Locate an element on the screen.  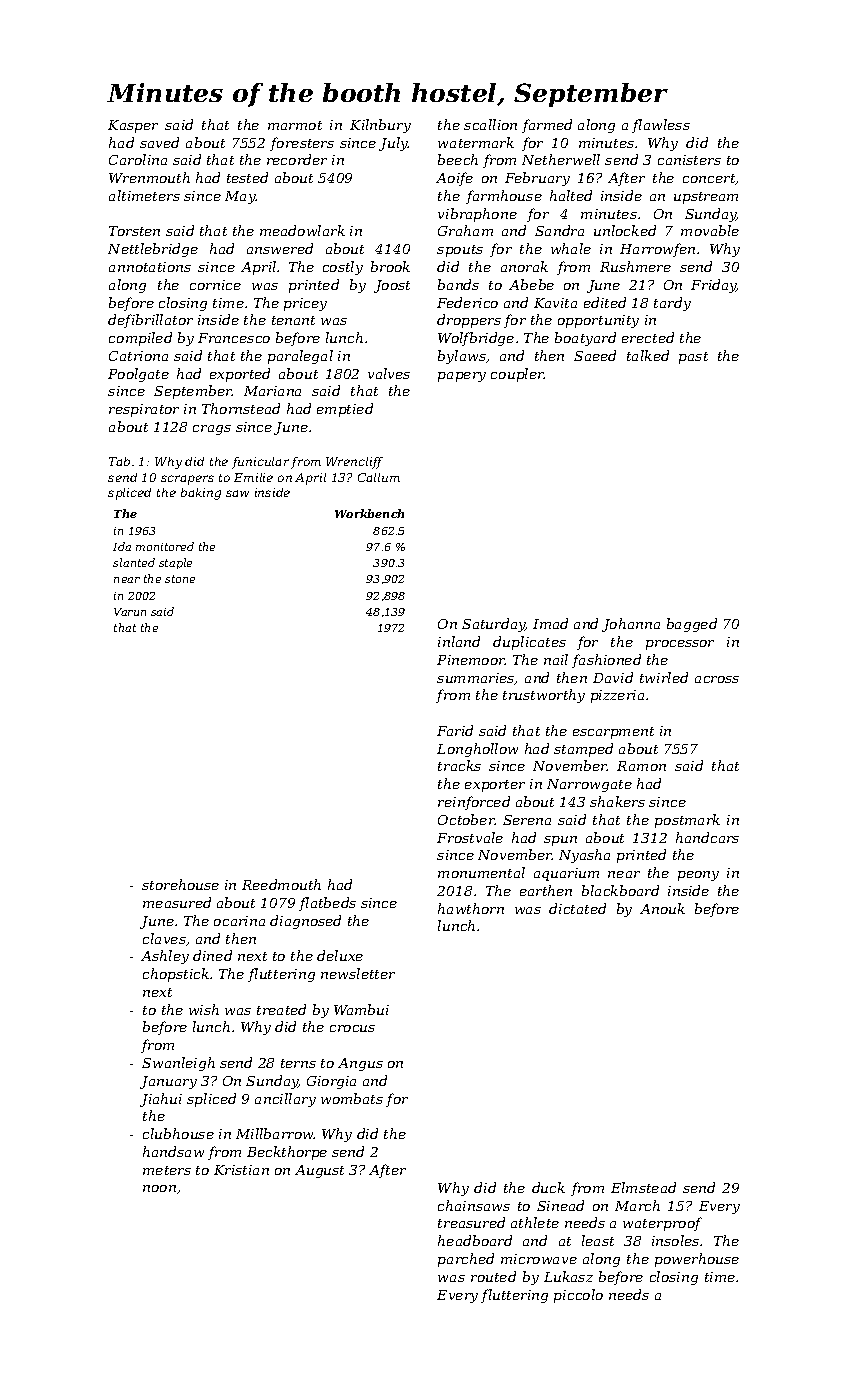
valves is located at coordinates (389, 373).
